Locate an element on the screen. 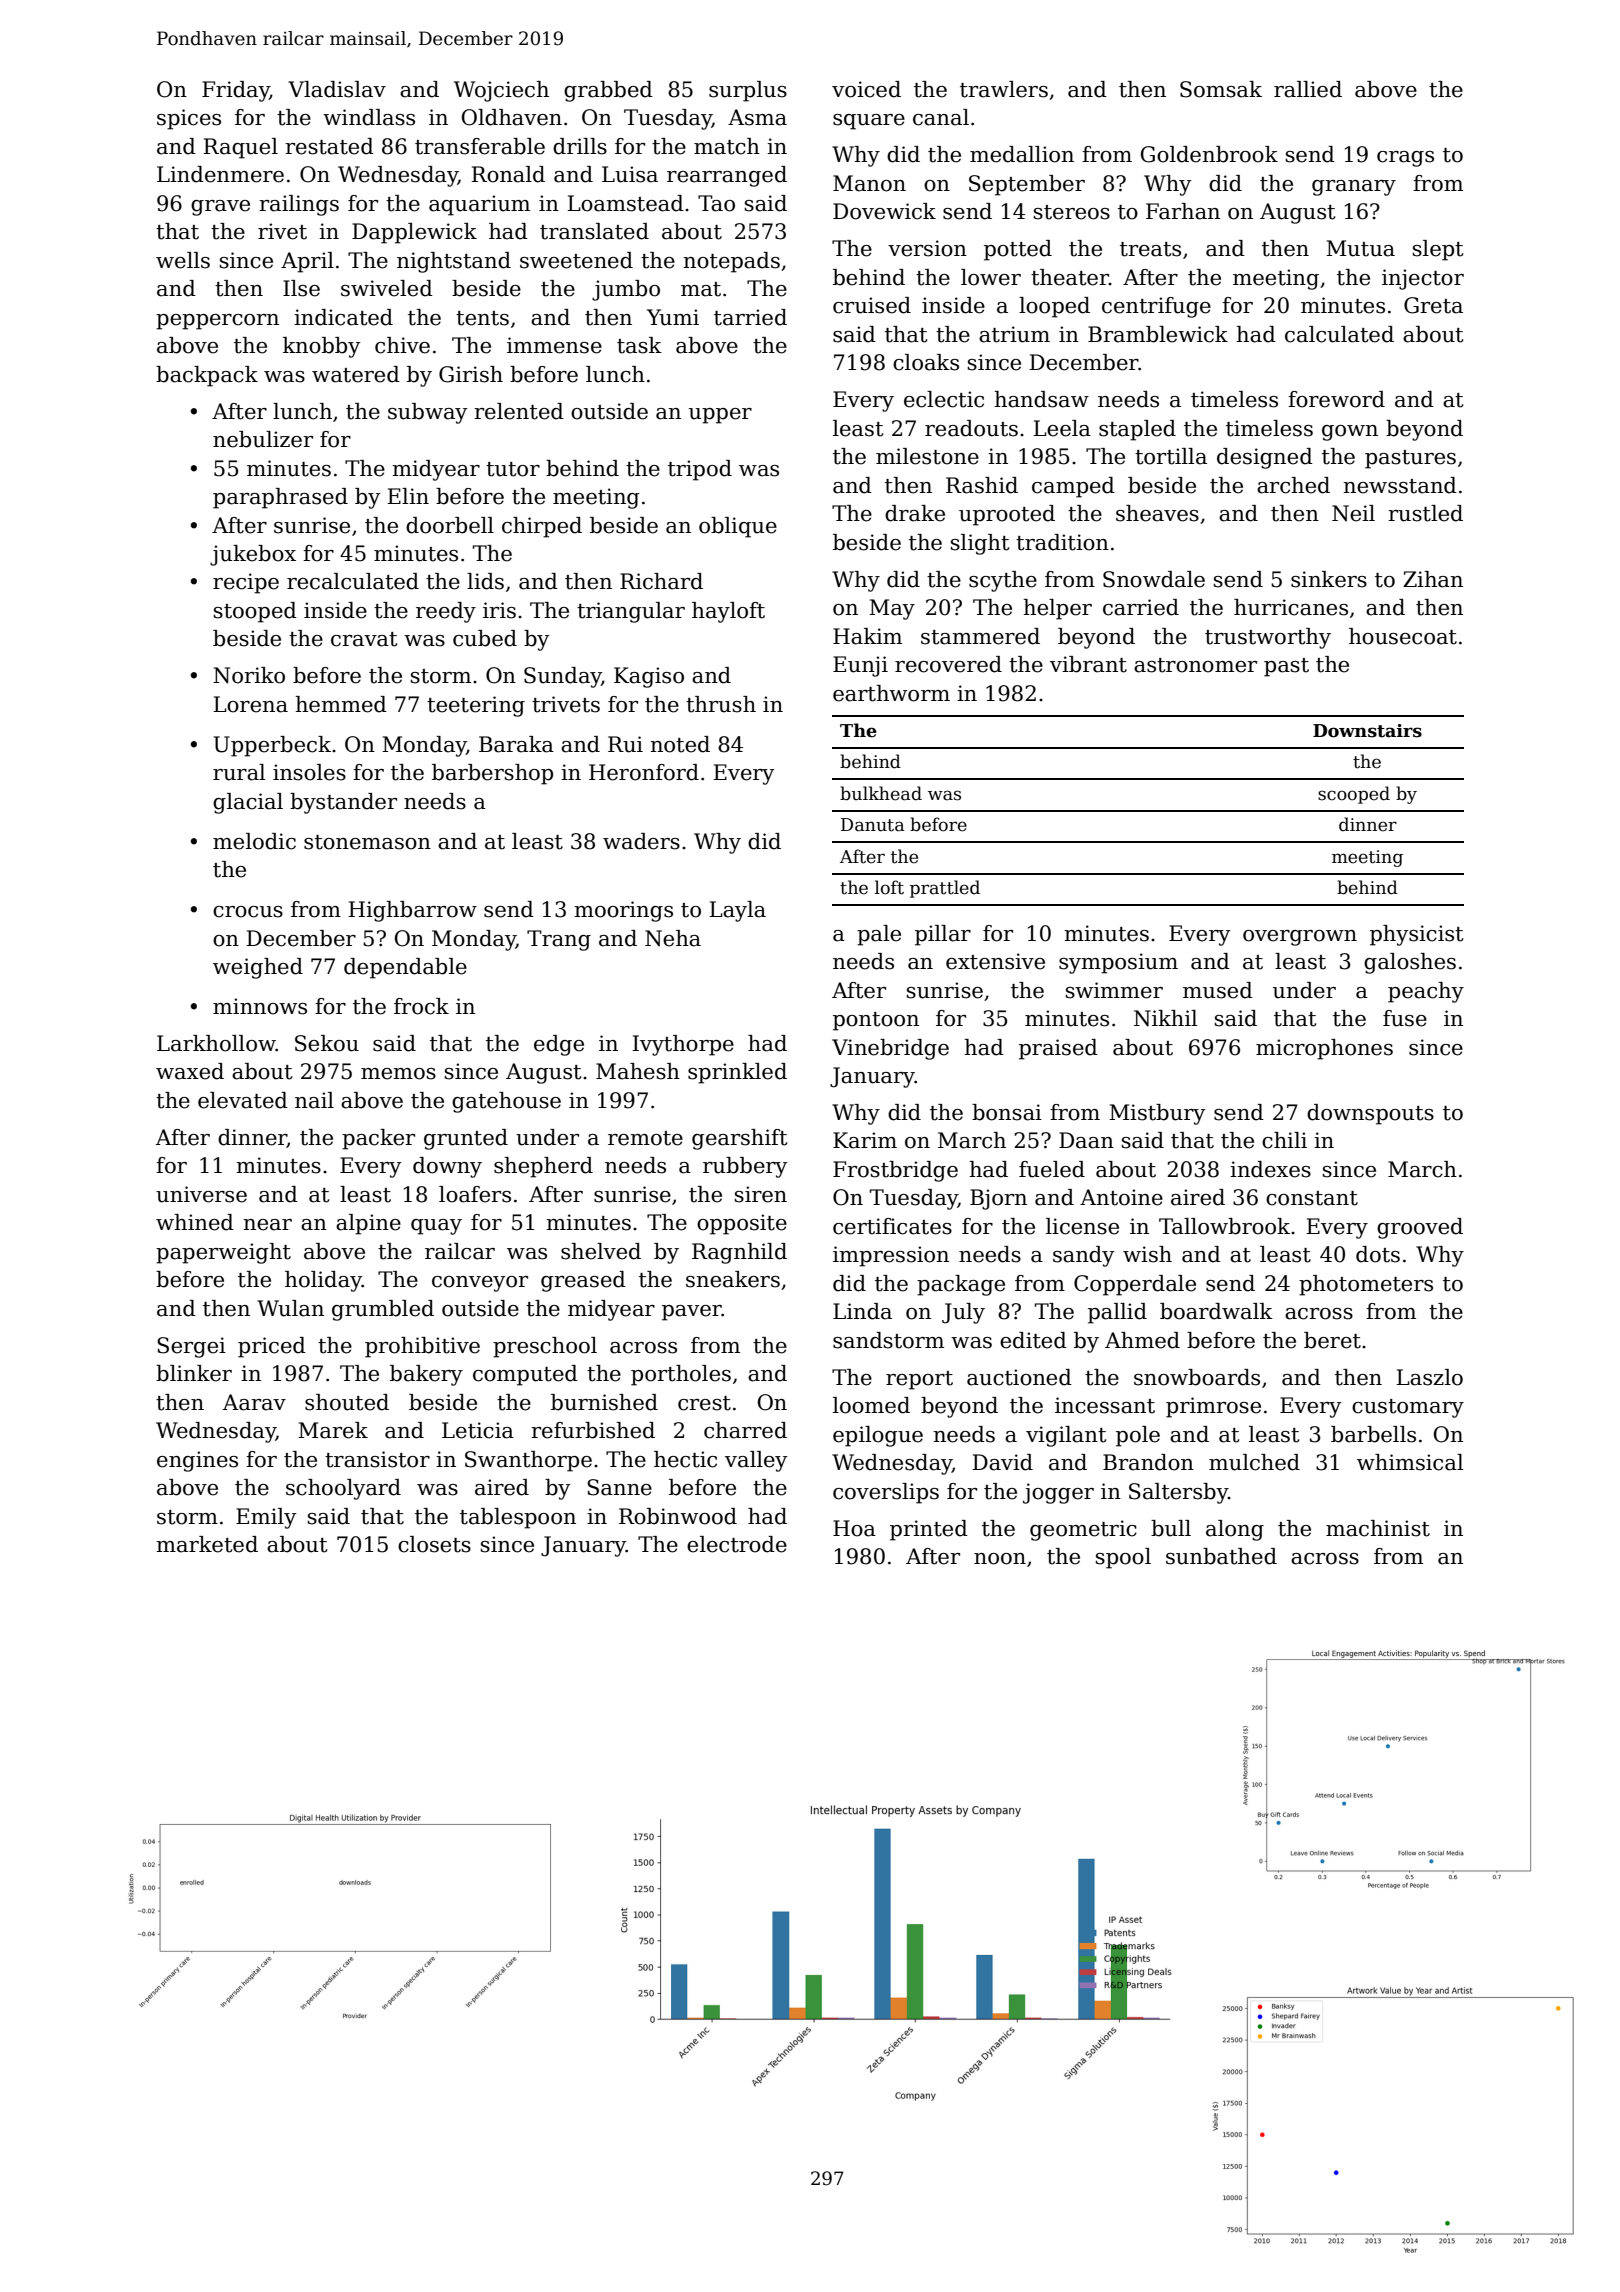 Image resolution: width=1620 pixels, height=2292 pixels. earthworm is located at coordinates (891, 693).
